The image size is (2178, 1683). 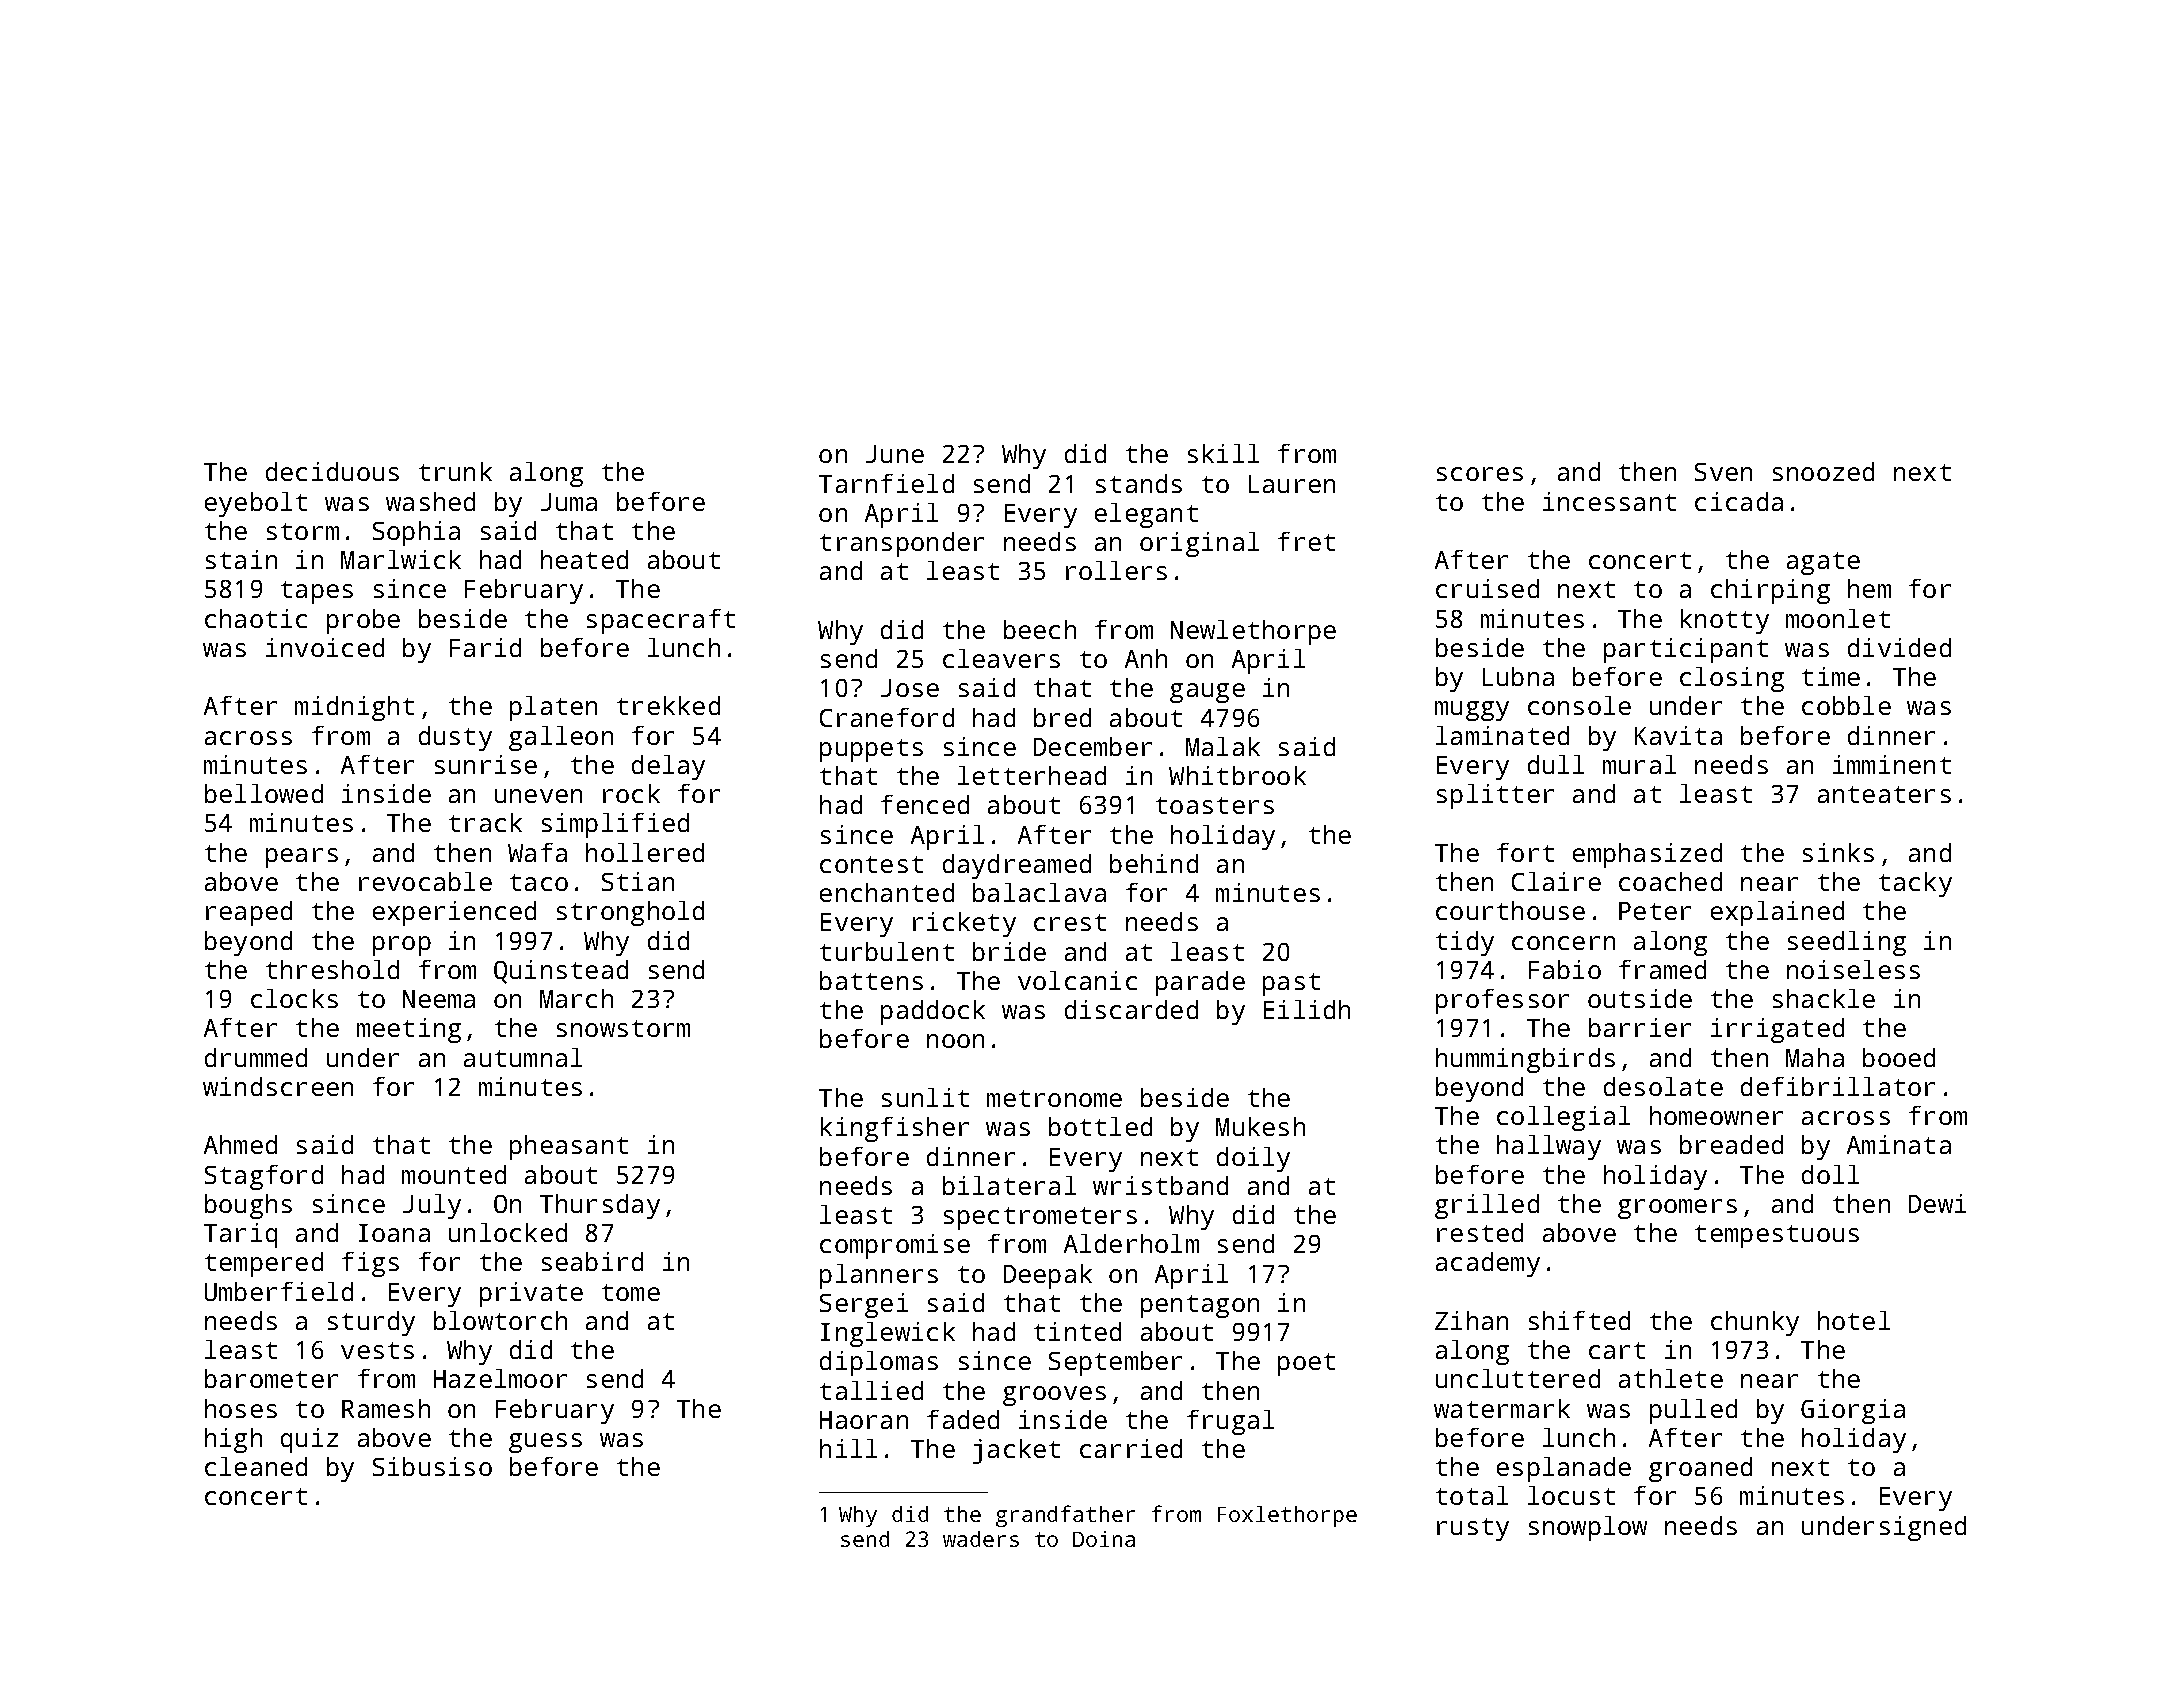 What do you see at coordinates (432, 1466) in the document?
I see `Sibusiso` at bounding box center [432, 1466].
